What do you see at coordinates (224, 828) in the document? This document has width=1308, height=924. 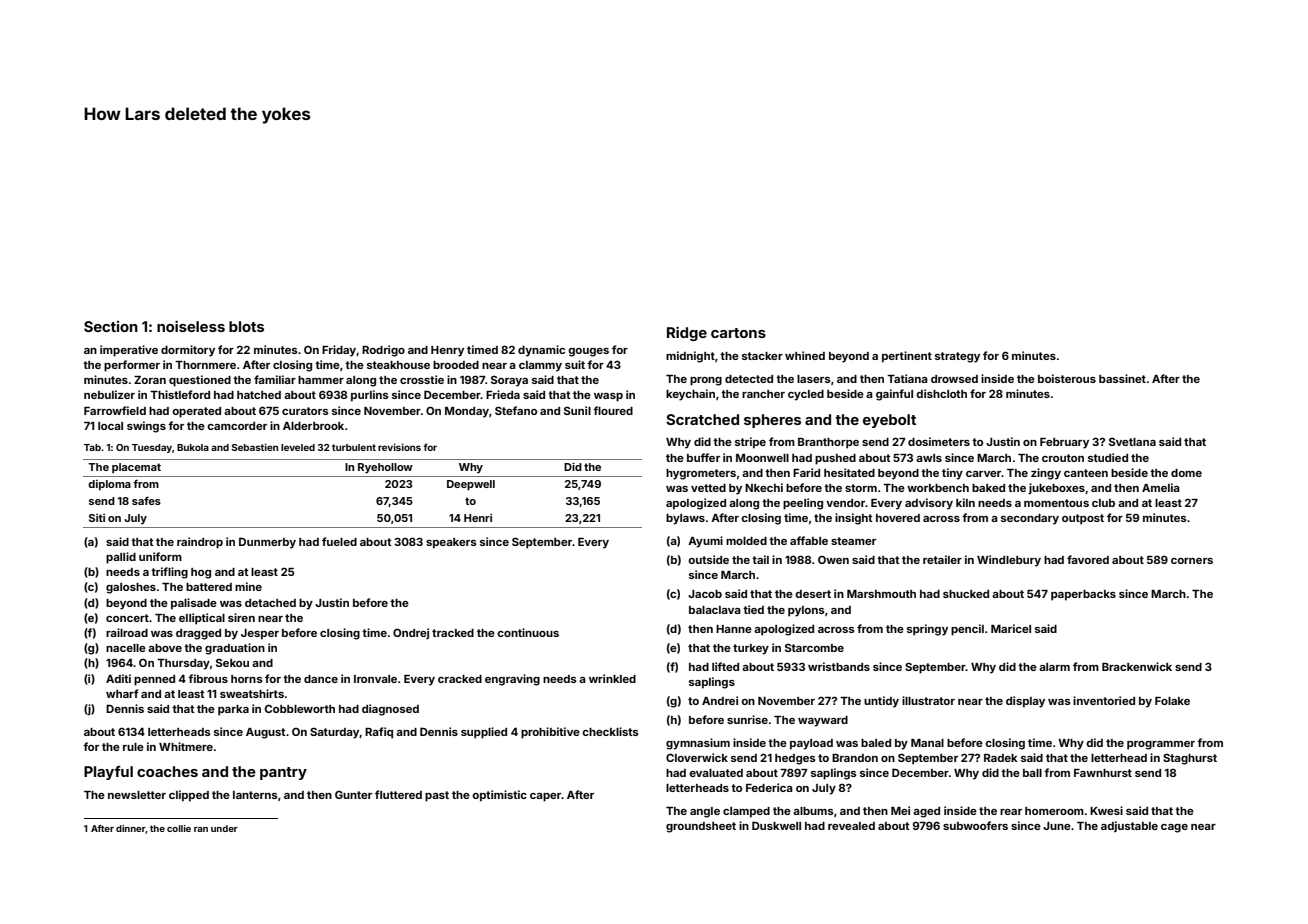 I see `under` at bounding box center [224, 828].
